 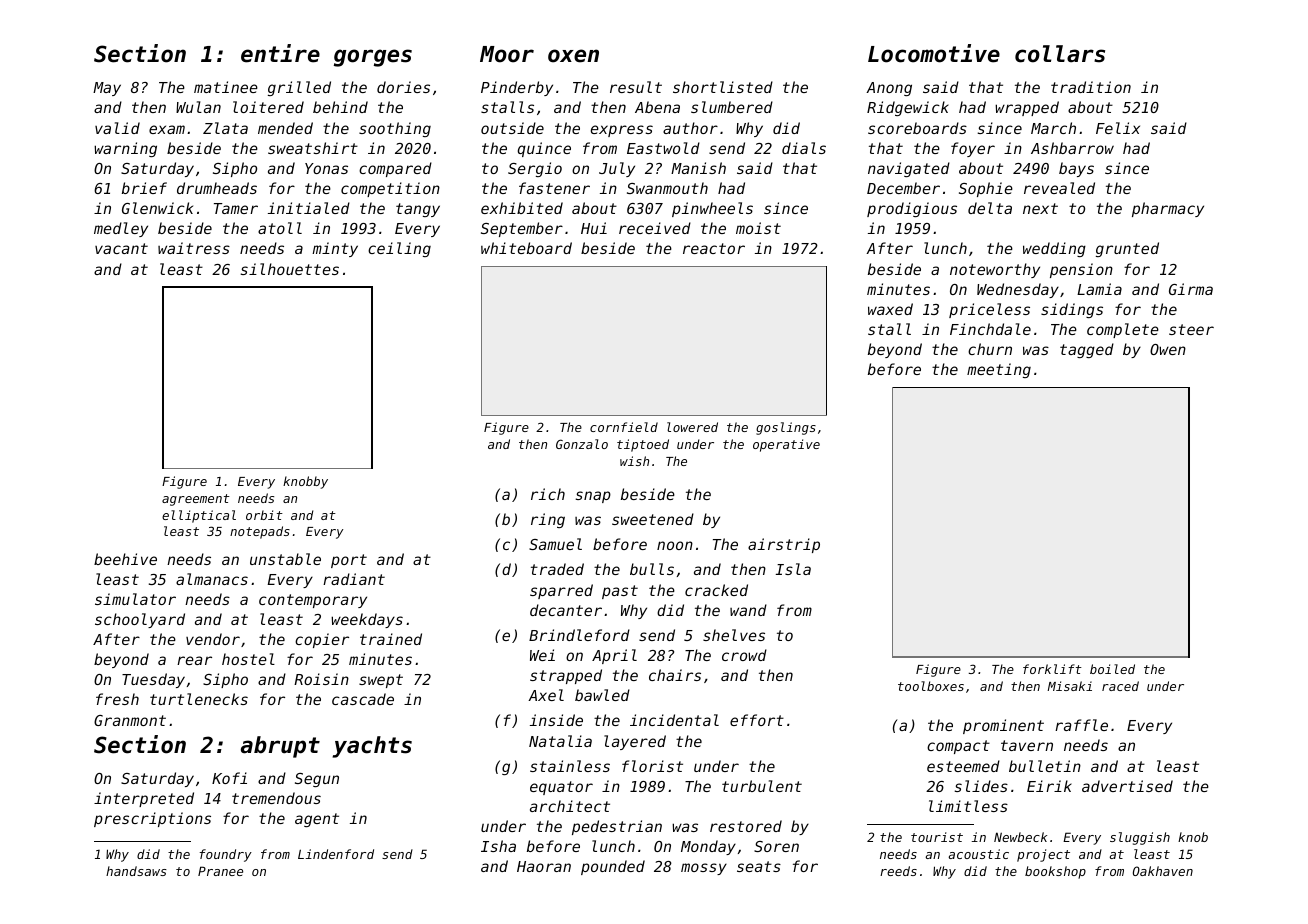 What do you see at coordinates (784, 545) in the screenshot?
I see `airstrip` at bounding box center [784, 545].
